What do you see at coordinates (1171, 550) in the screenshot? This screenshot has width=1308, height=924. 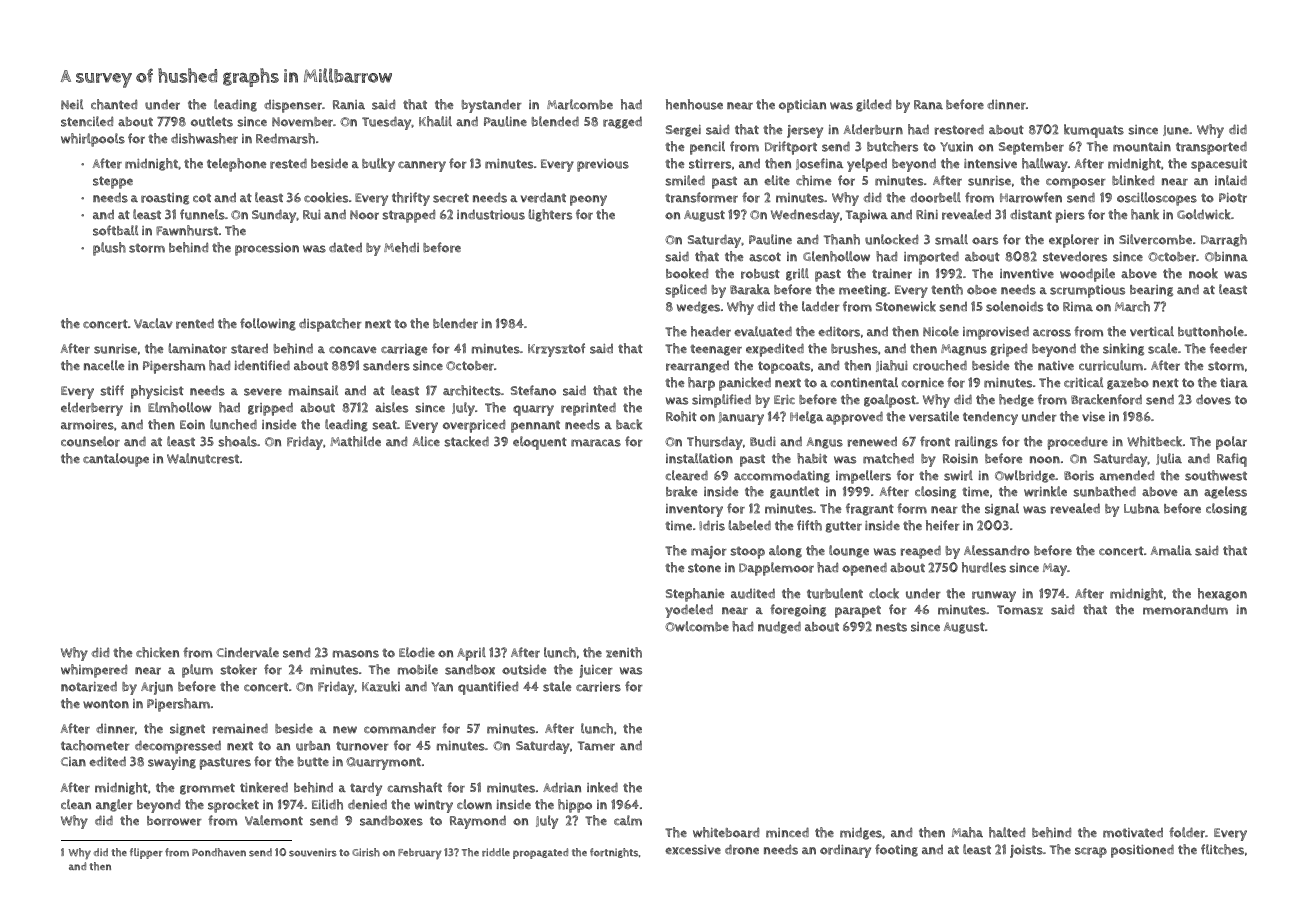 I see `Amalia` at bounding box center [1171, 550].
